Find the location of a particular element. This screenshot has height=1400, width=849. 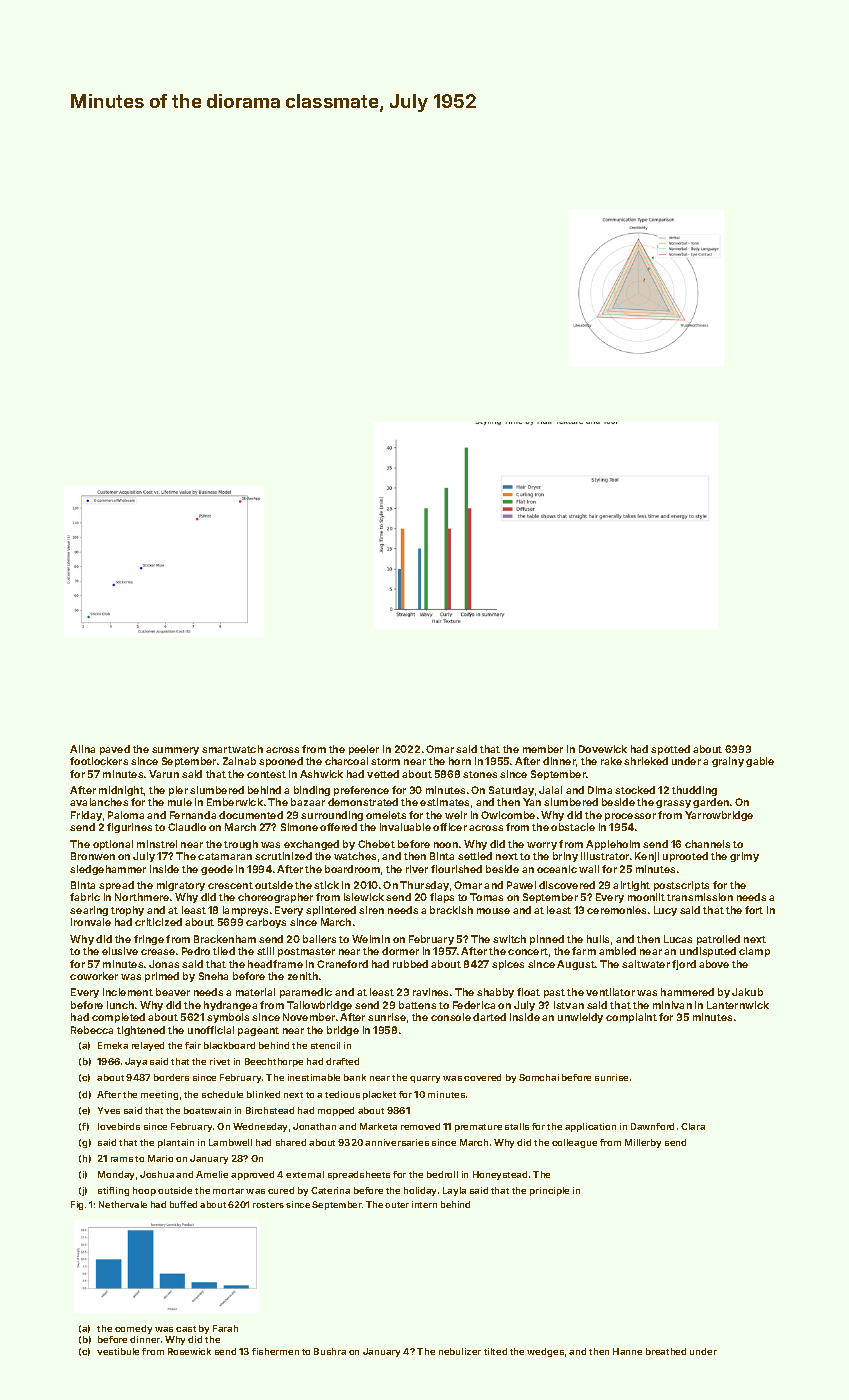

drafted is located at coordinates (342, 1061).
